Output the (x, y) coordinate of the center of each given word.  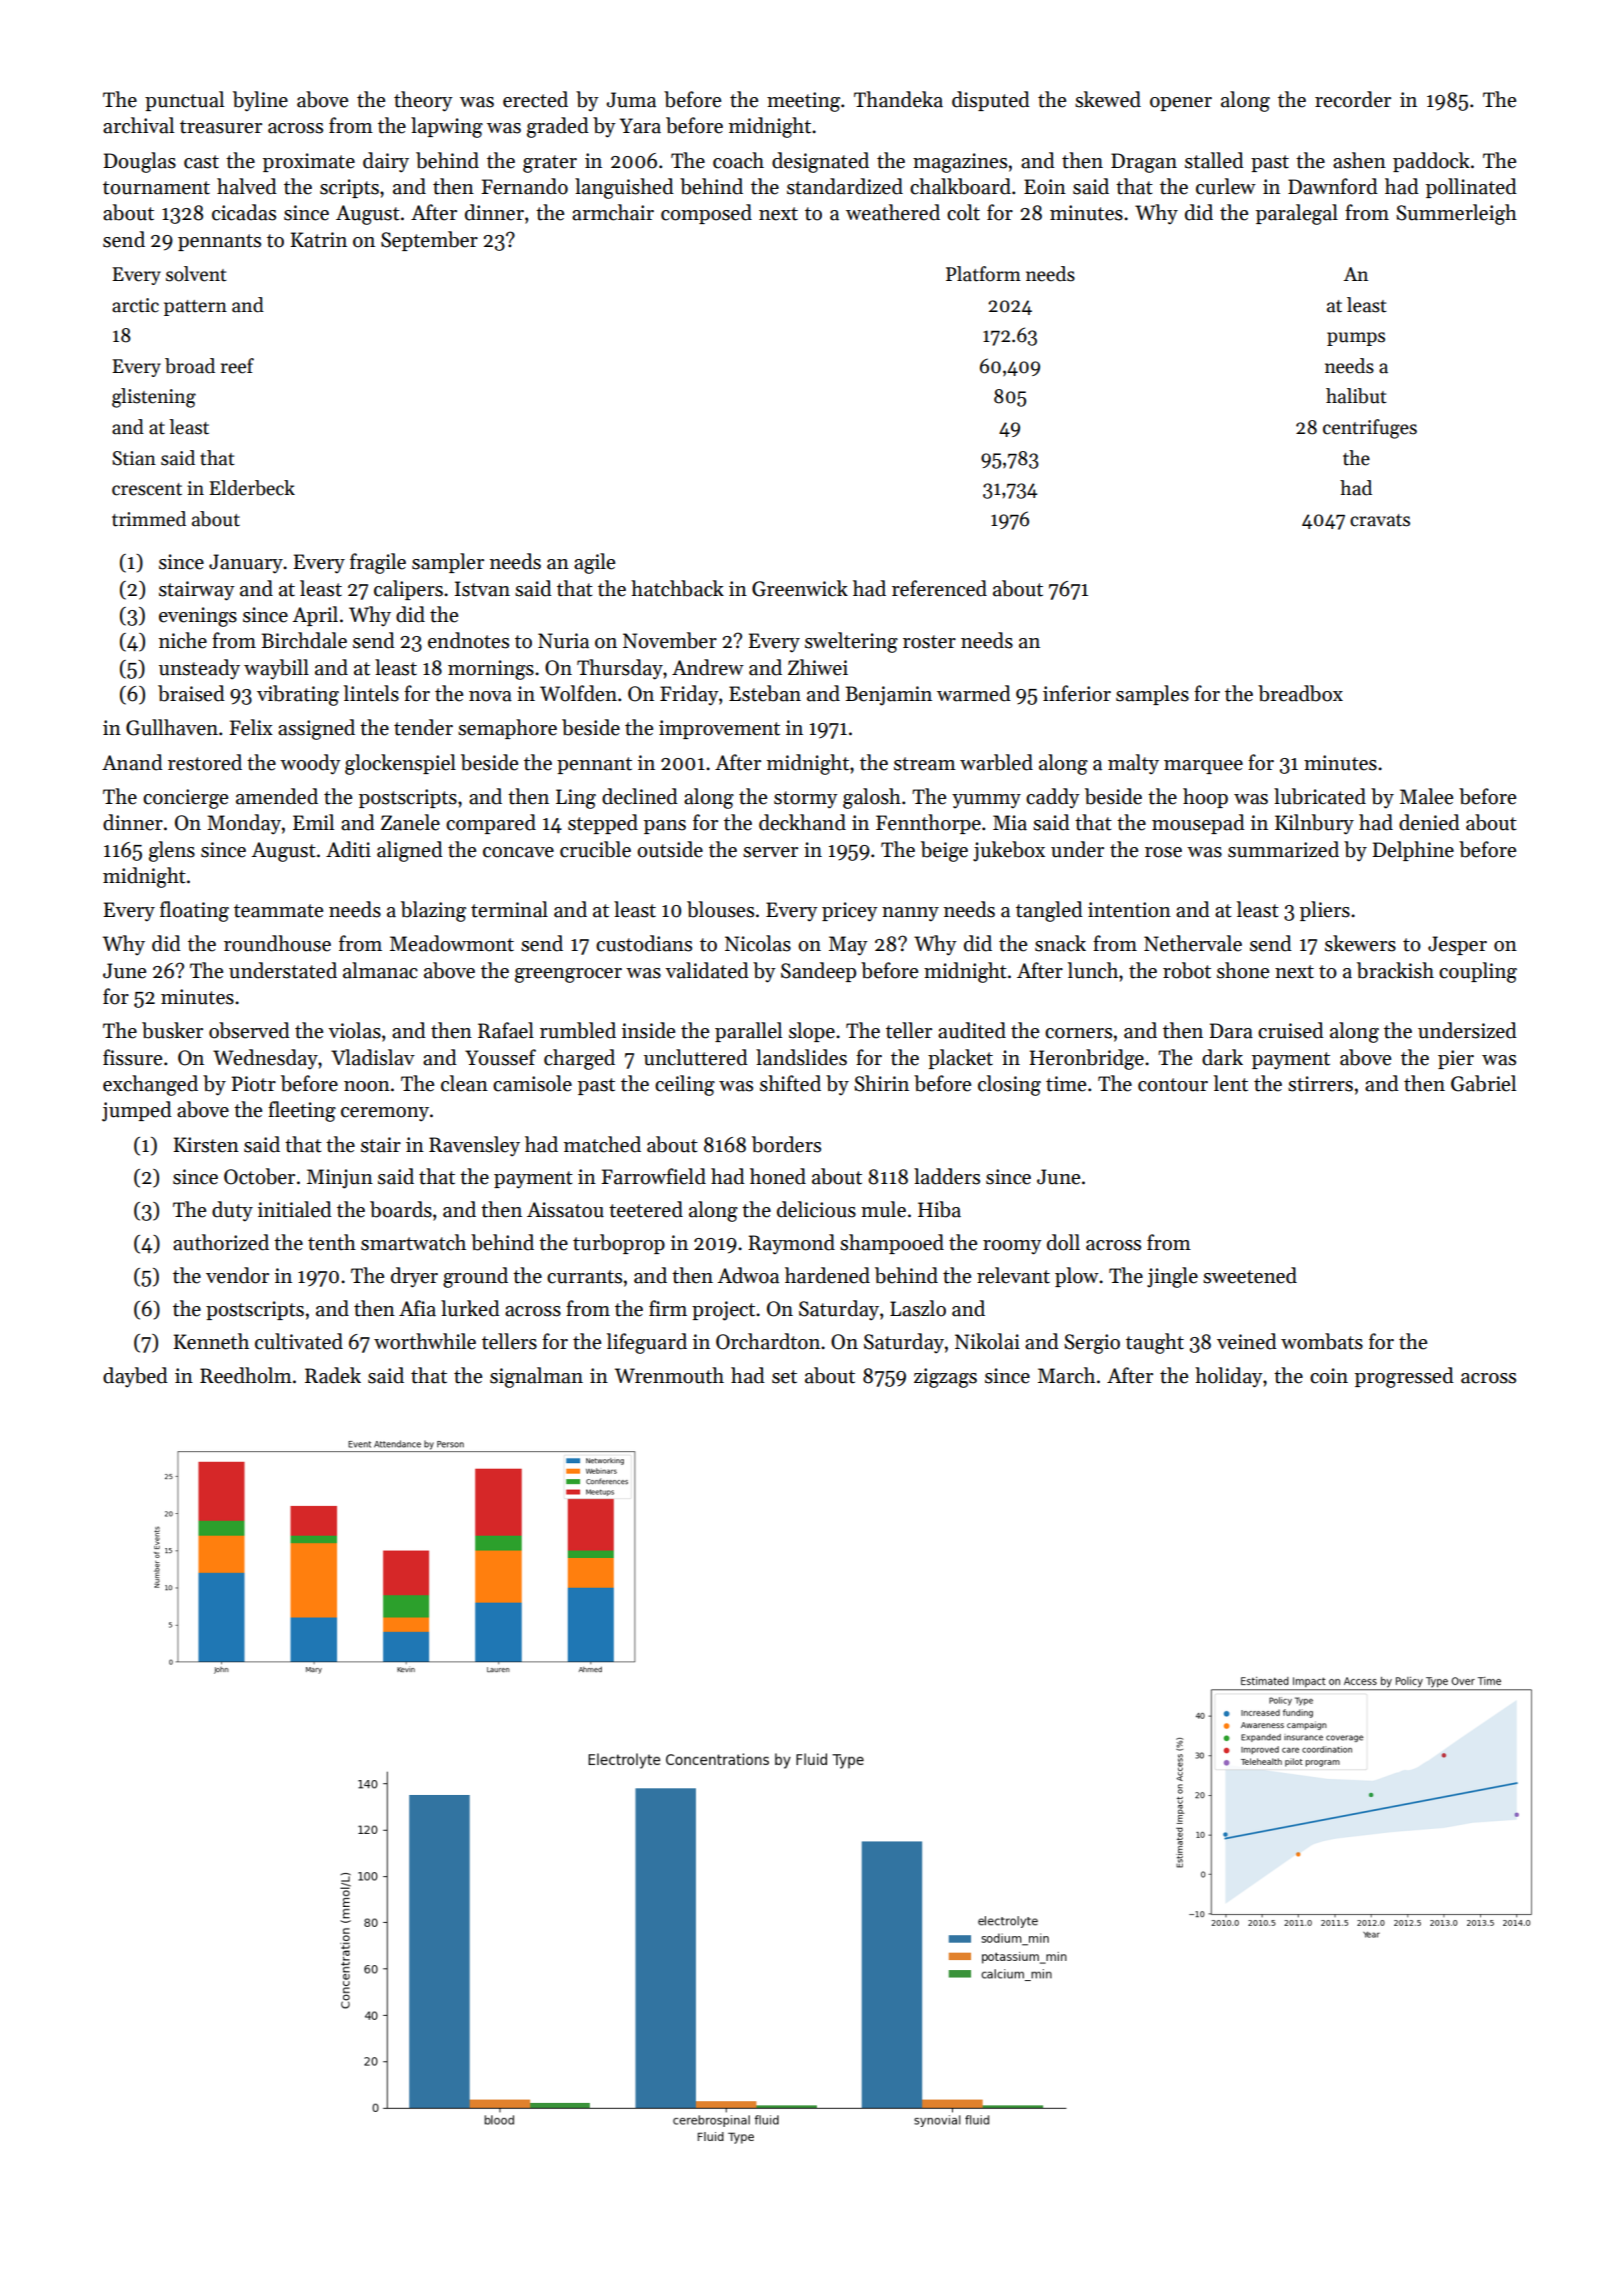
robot (1187, 970)
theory (423, 101)
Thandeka (898, 99)
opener (1181, 104)
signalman (536, 1377)
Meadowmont (452, 943)
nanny (910, 914)
